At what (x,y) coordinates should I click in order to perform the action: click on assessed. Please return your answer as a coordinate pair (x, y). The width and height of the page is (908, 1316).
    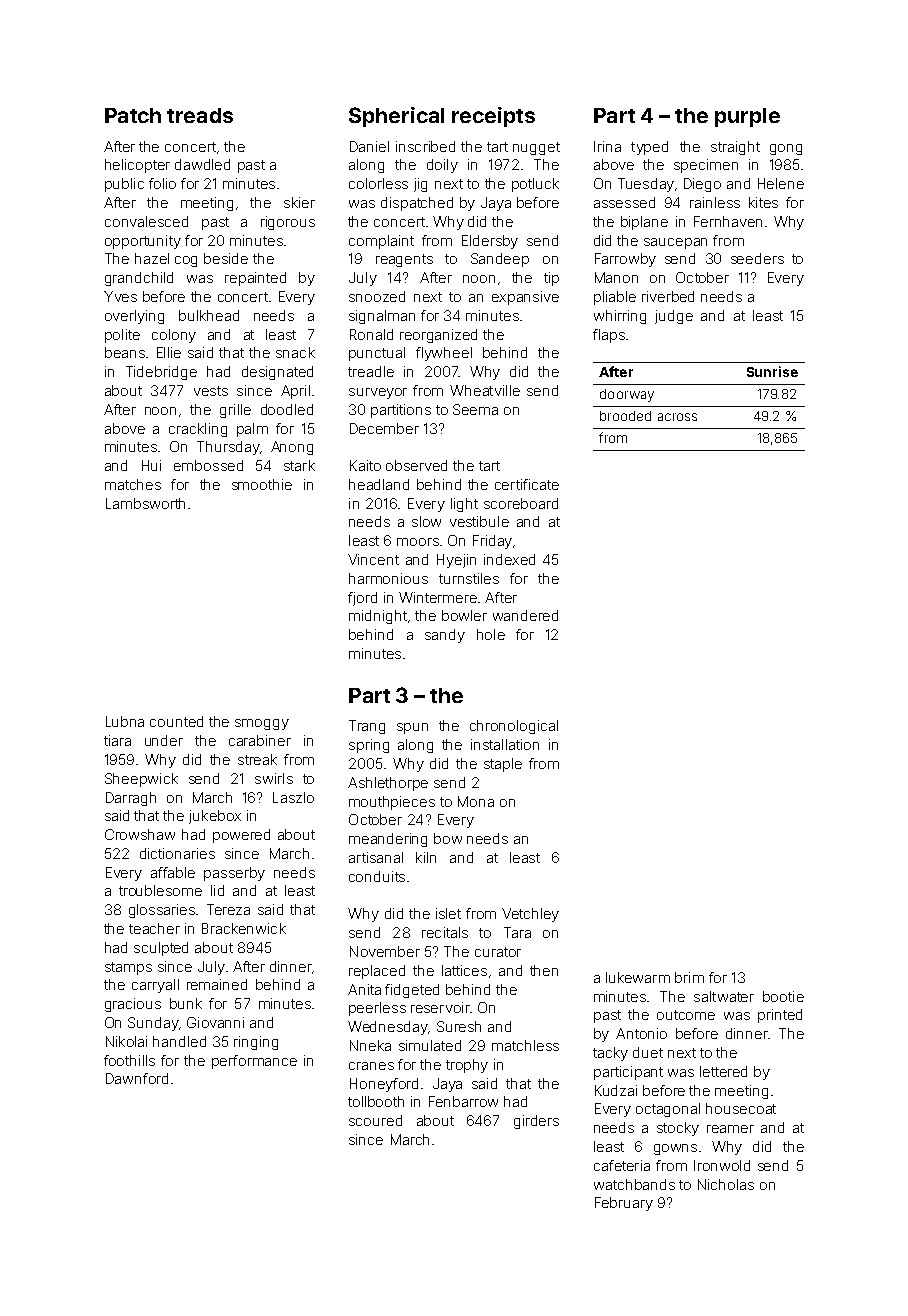
    Looking at the image, I should click on (624, 202).
